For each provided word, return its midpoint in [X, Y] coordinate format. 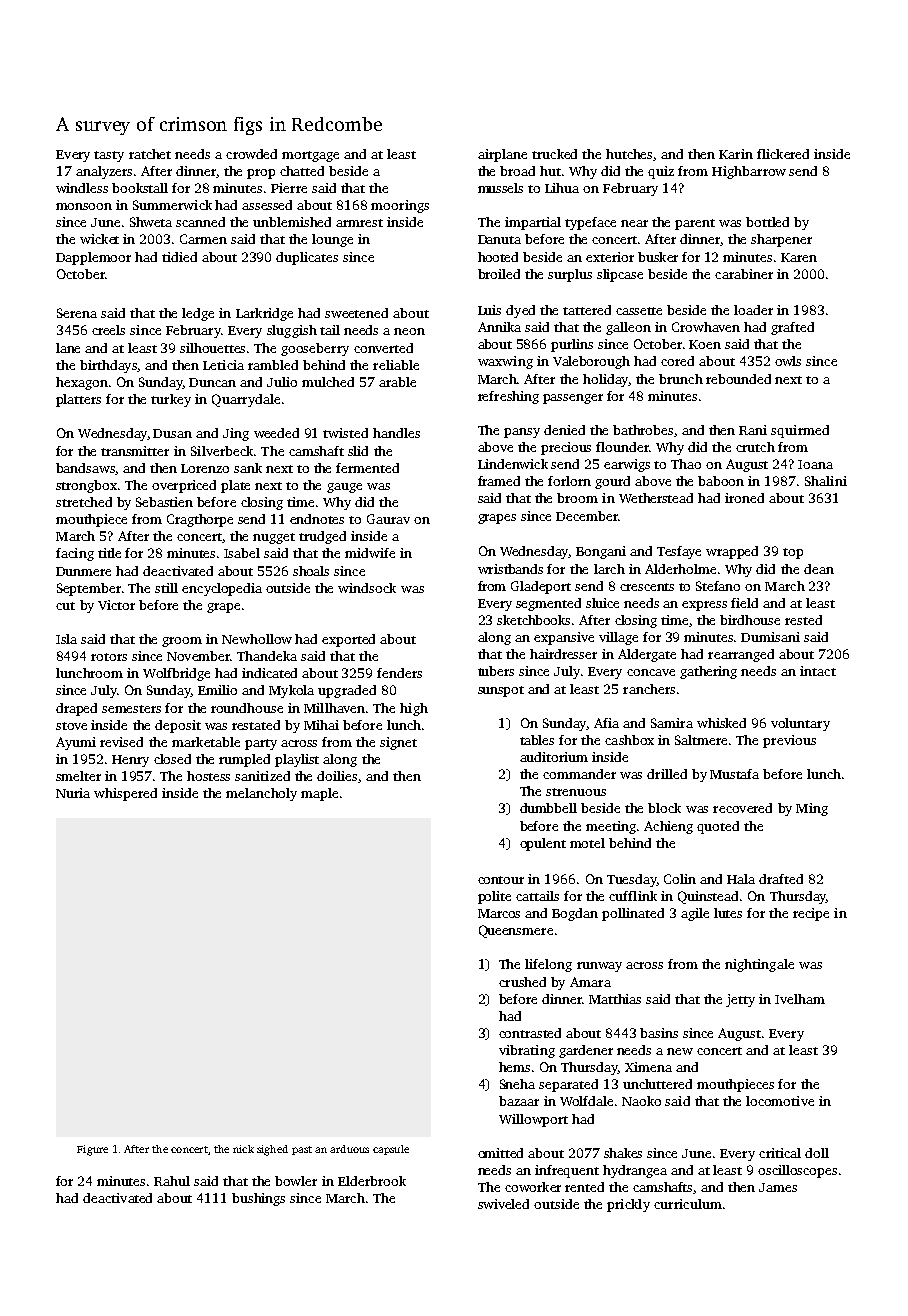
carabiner [744, 274]
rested [803, 620]
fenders [399, 673]
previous [789, 741]
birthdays [108, 366]
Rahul [172, 1181]
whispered [125, 794]
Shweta [151, 222]
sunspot [501, 691]
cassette [639, 311]
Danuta [499, 239]
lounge [332, 240]
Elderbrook [372, 1181]
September [89, 589]
